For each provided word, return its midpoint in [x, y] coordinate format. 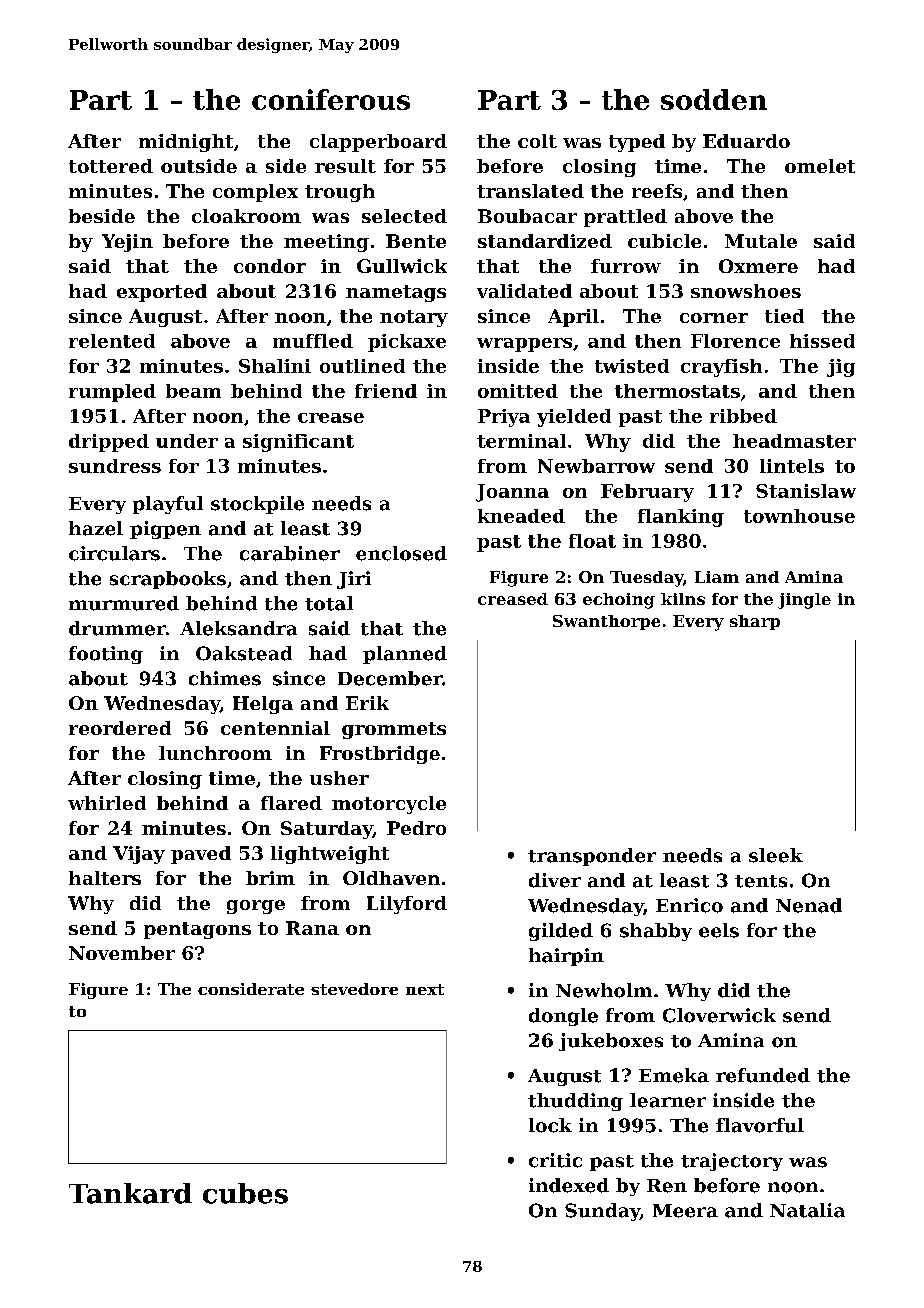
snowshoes [746, 291]
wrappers [524, 345]
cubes [245, 1193]
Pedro [416, 828]
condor [270, 266]
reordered [120, 728]
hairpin [566, 957]
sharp [755, 622]
